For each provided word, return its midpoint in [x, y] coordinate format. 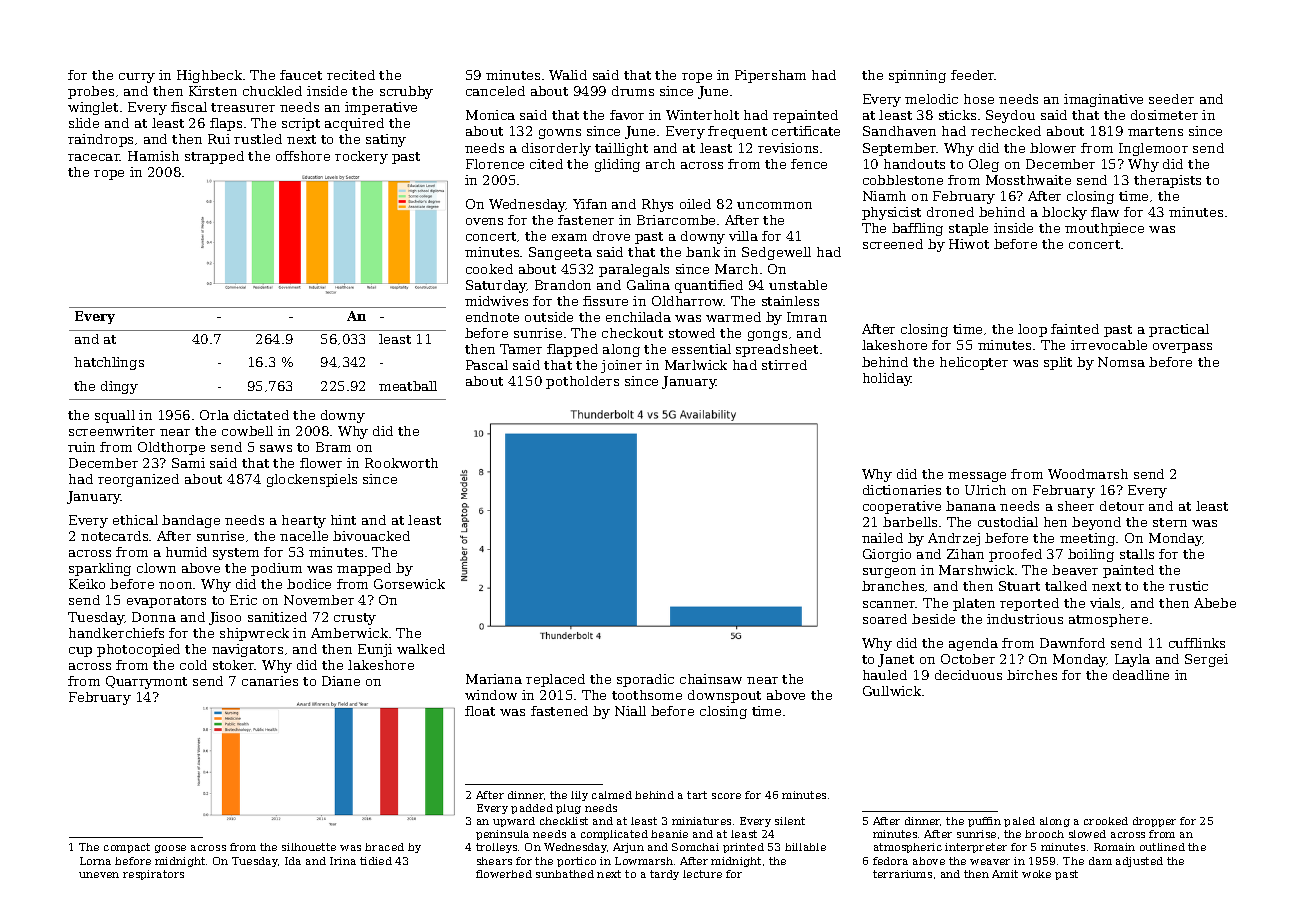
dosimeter [1164, 115]
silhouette [309, 847]
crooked [1106, 821]
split [1058, 363]
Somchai [695, 847]
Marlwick [696, 365]
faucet [301, 75]
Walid [568, 75]
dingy [119, 387]
